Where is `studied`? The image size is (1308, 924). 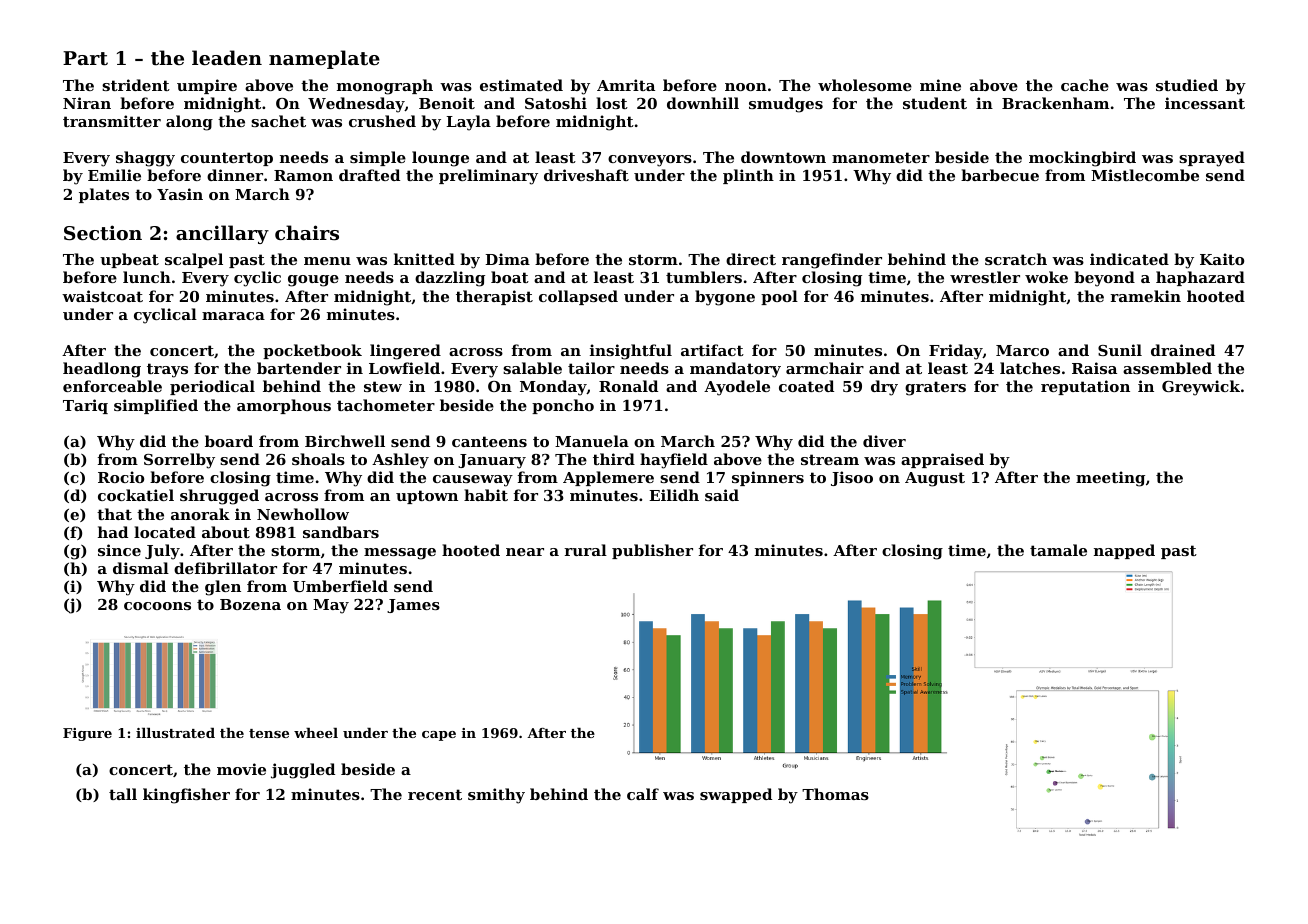 studied is located at coordinates (1187, 85).
